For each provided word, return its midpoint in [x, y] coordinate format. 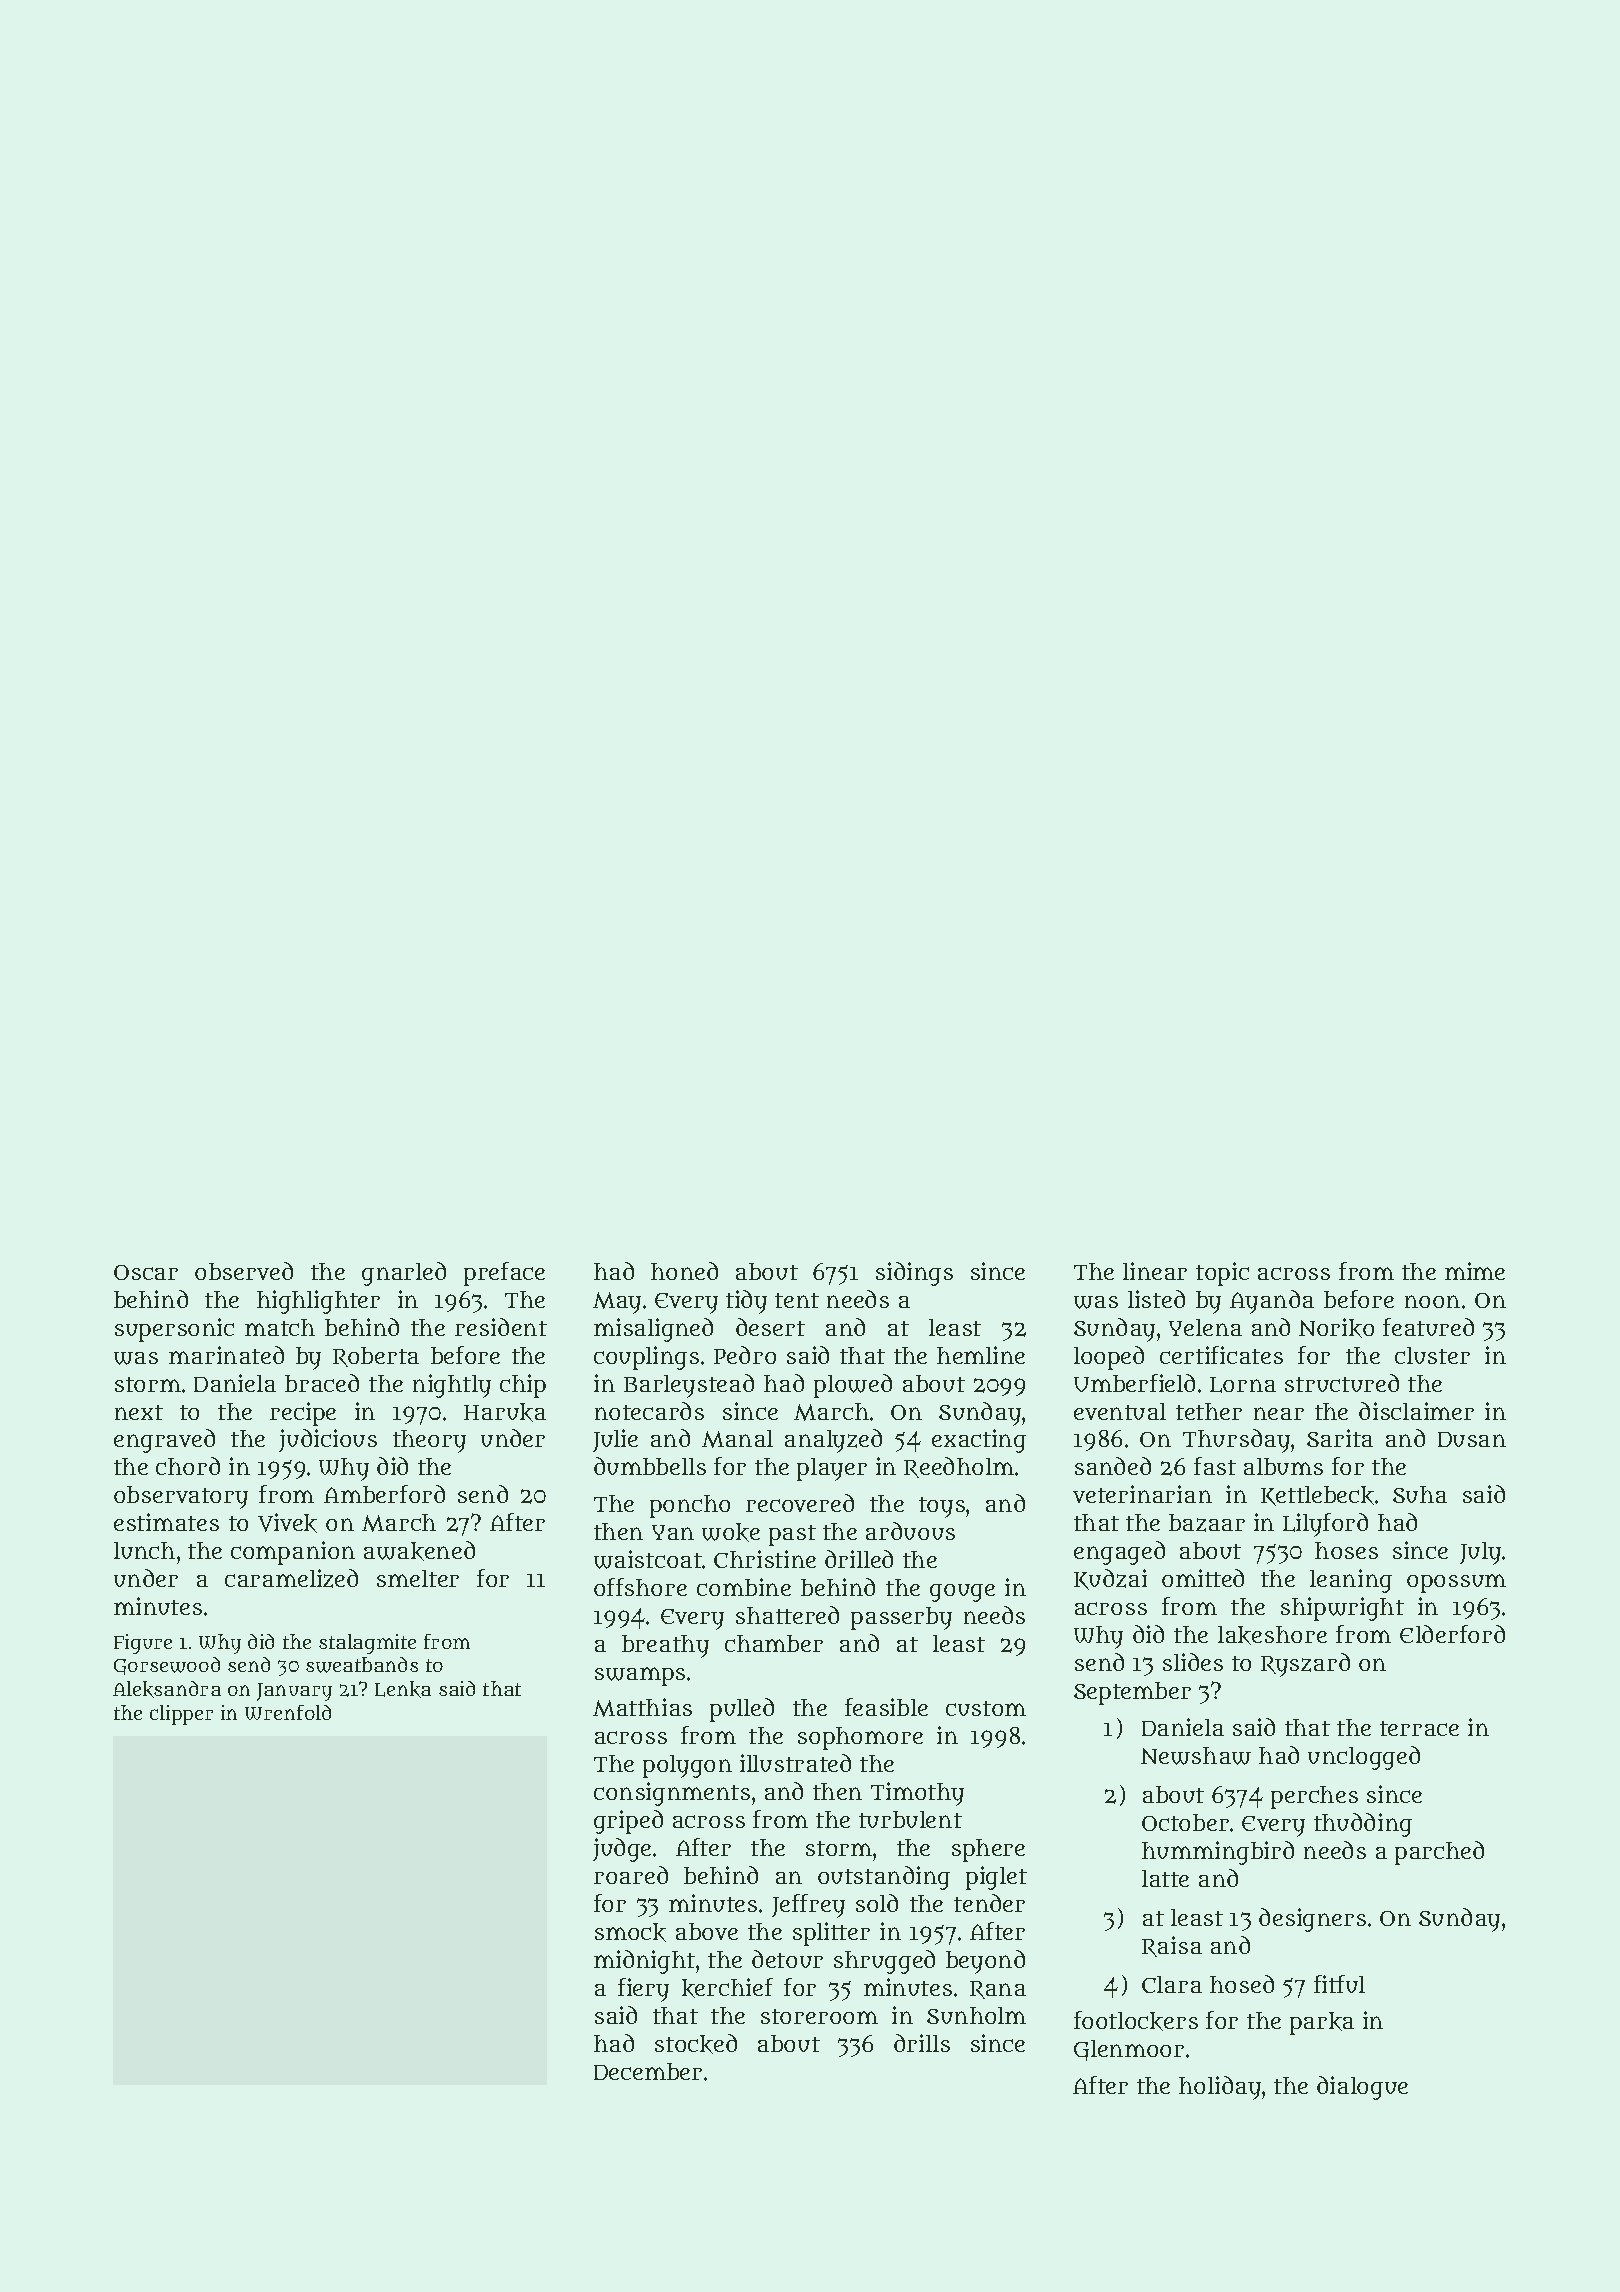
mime [1475, 1271]
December [648, 2071]
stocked [696, 2044]
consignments [672, 1794]
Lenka [403, 1689]
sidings [914, 1274]
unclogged [1364, 1758]
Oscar [146, 1272]
